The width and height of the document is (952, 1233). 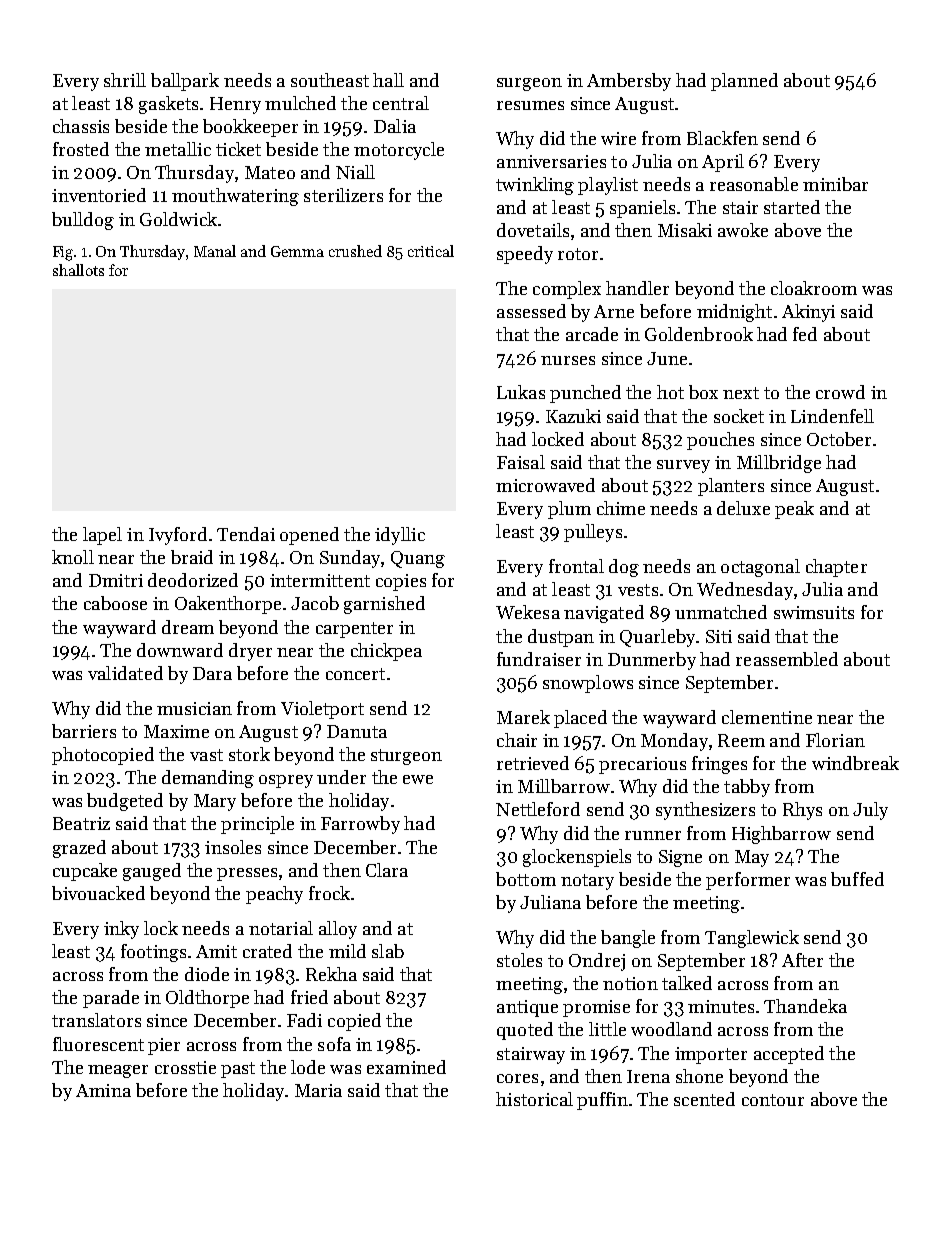 I want to click on Siti, so click(x=719, y=636).
